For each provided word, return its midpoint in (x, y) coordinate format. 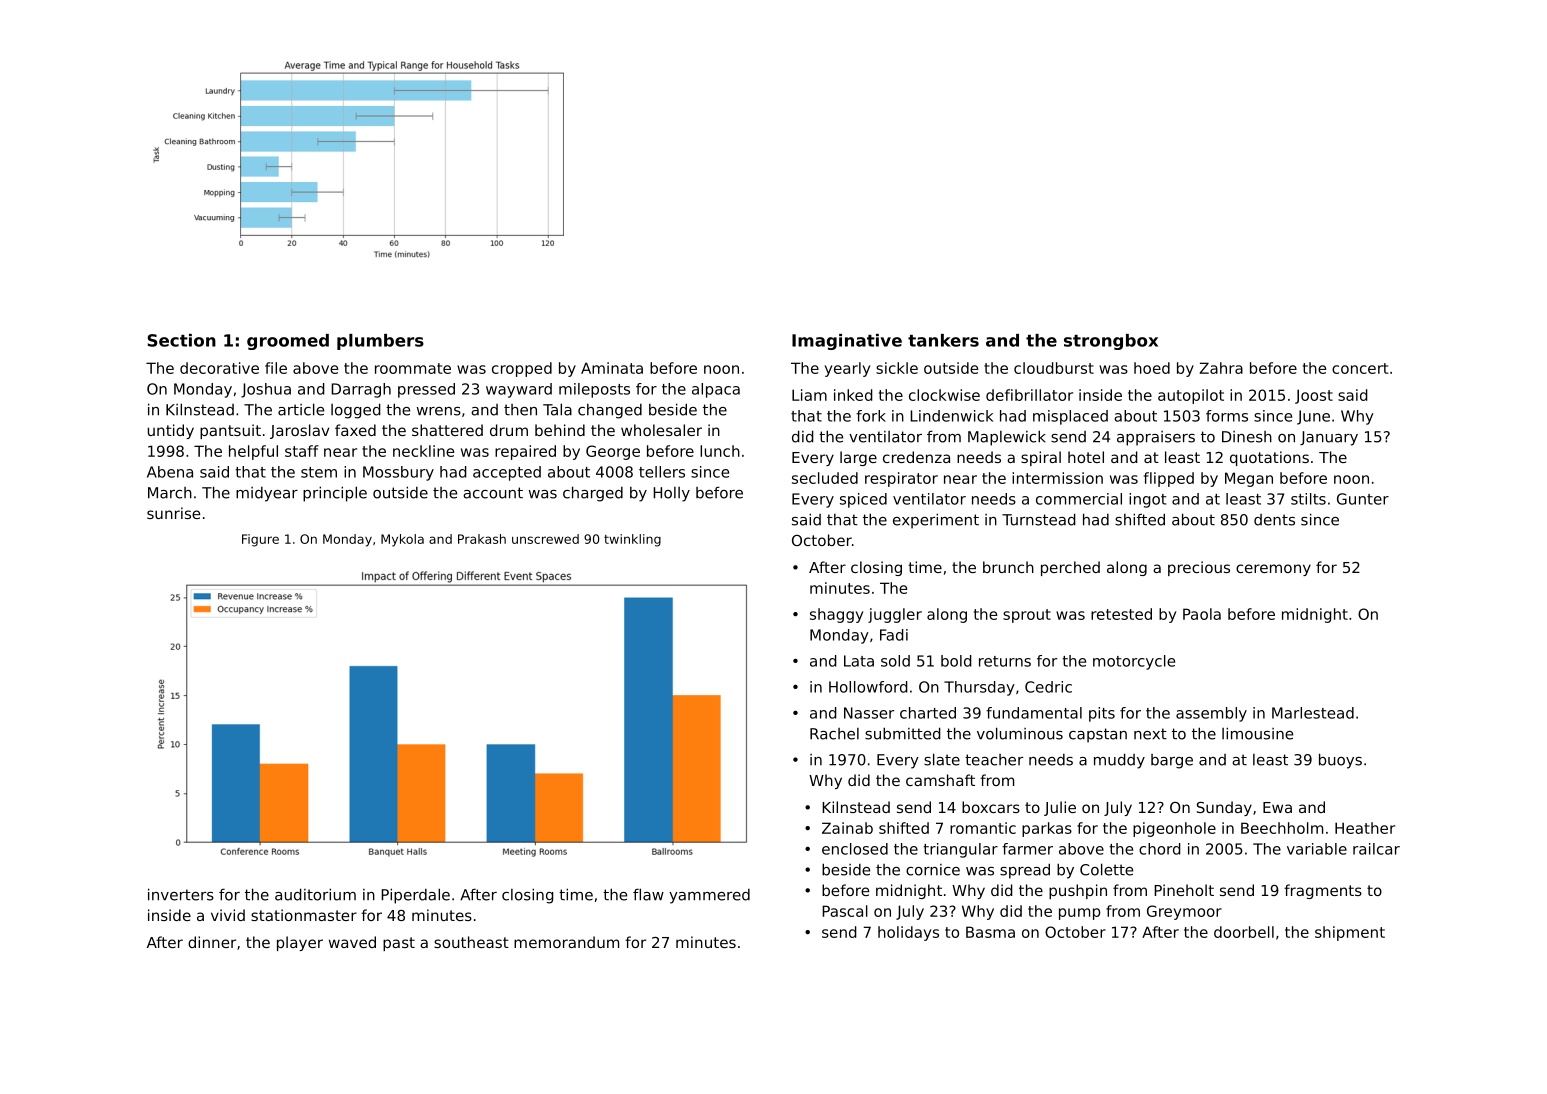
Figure (260, 540)
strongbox (1111, 342)
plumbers (380, 342)
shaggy (836, 615)
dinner (212, 942)
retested (1121, 614)
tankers (943, 340)
